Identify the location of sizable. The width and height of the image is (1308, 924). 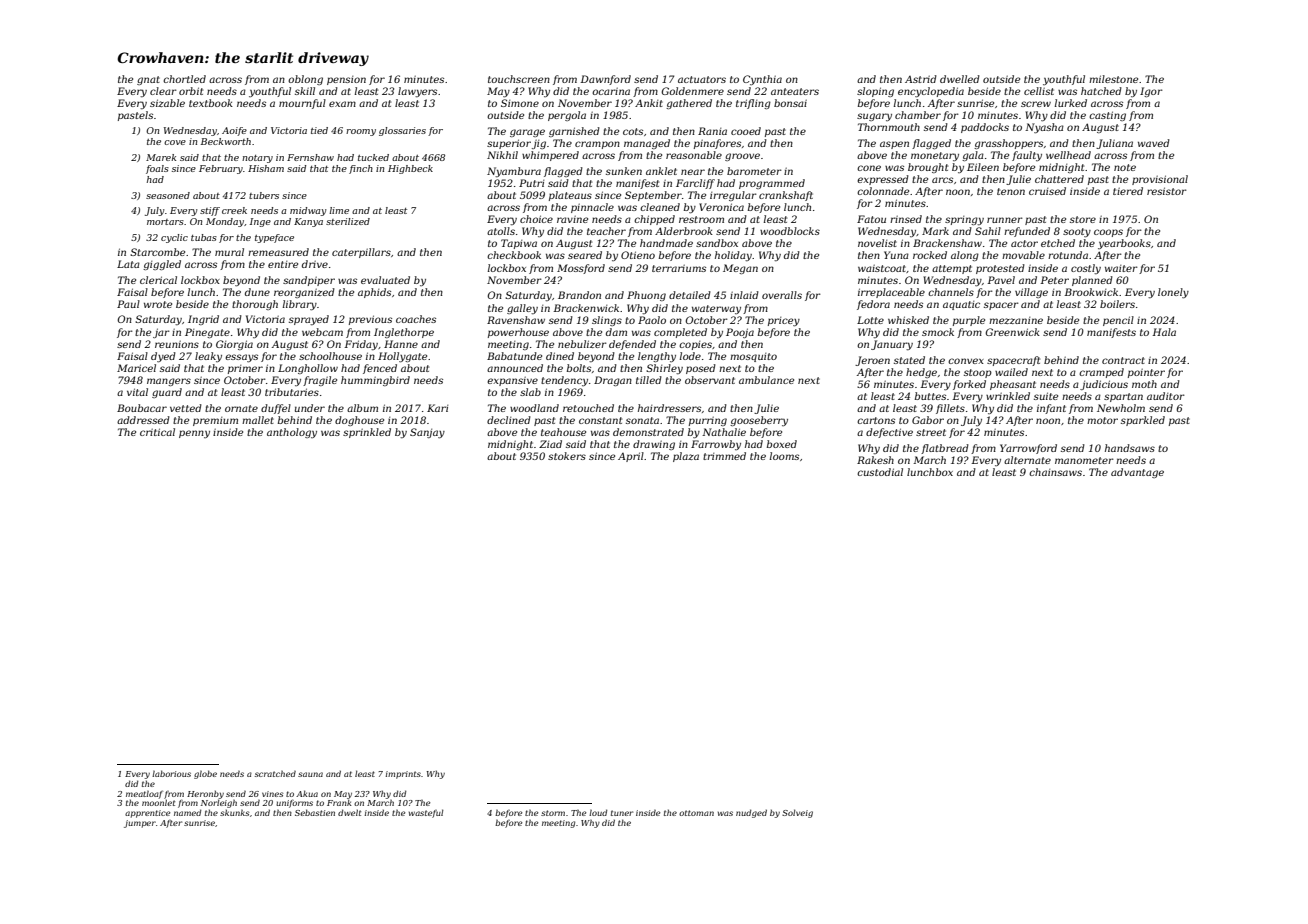
(167, 103).
